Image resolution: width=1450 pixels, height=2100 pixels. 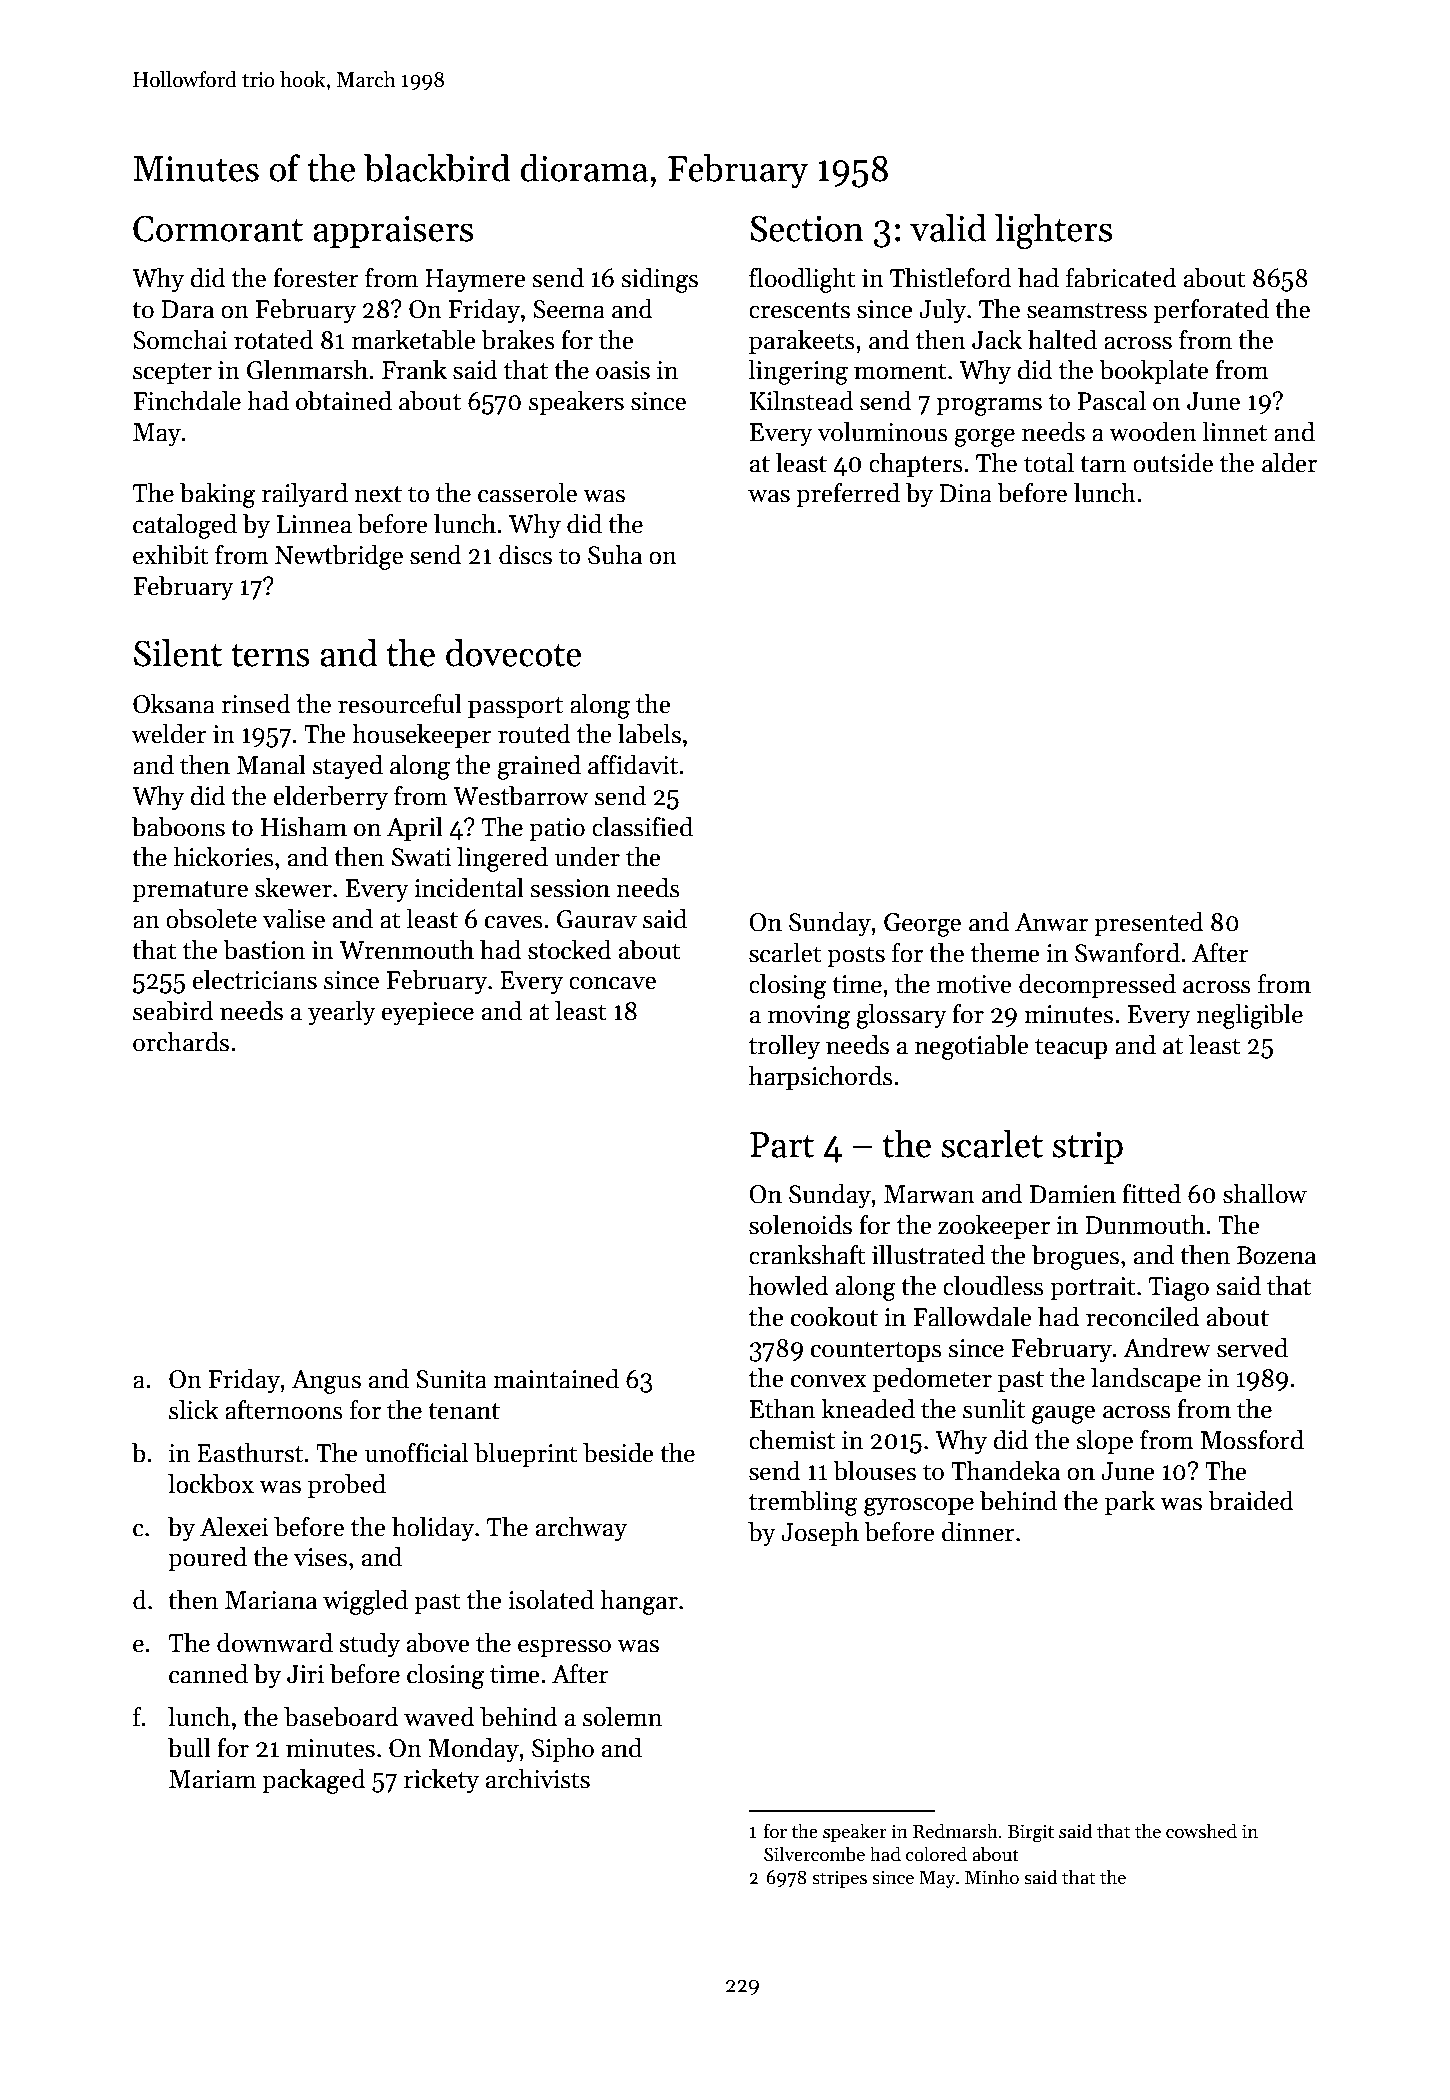 What do you see at coordinates (270, 655) in the screenshot?
I see `terns` at bounding box center [270, 655].
